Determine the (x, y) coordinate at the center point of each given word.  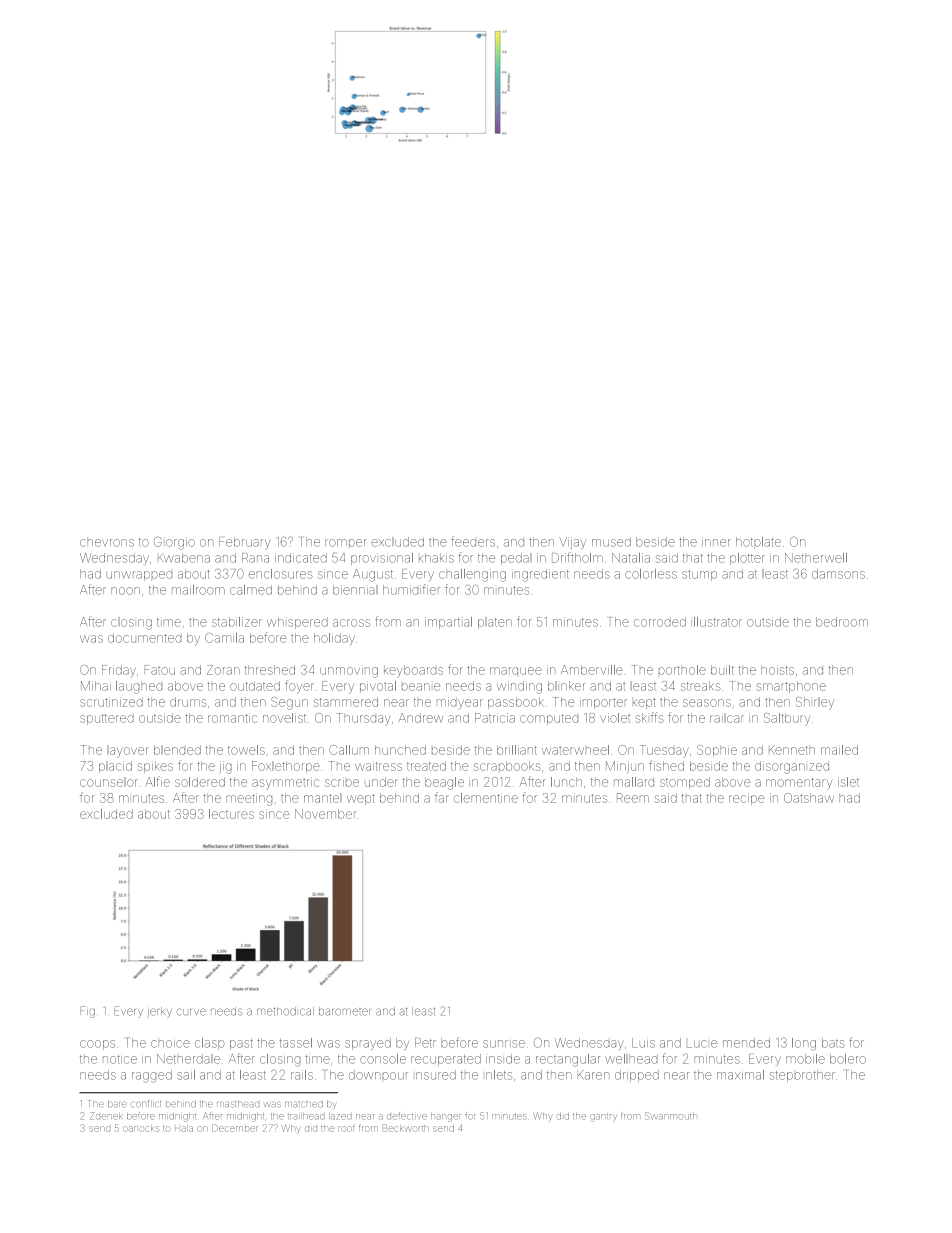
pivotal (378, 687)
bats (833, 1043)
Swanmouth (671, 1116)
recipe (746, 799)
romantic (232, 718)
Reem (633, 798)
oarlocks (141, 1129)
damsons (838, 574)
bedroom (842, 622)
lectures (231, 814)
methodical (285, 1011)
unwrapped (139, 576)
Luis (643, 1043)
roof (346, 1128)
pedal (516, 559)
